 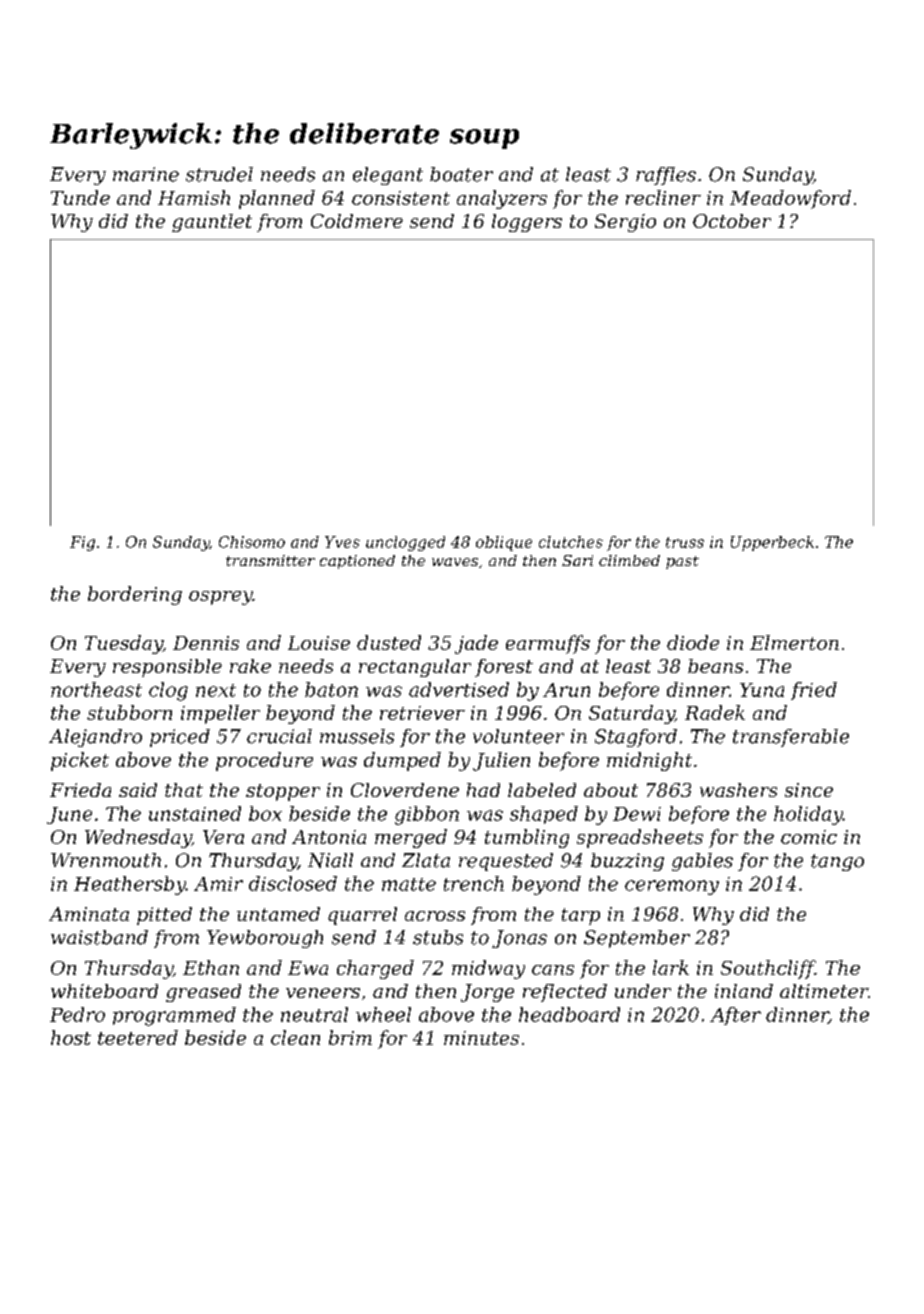 What do you see at coordinates (283, 792) in the screenshot?
I see `stopper` at bounding box center [283, 792].
